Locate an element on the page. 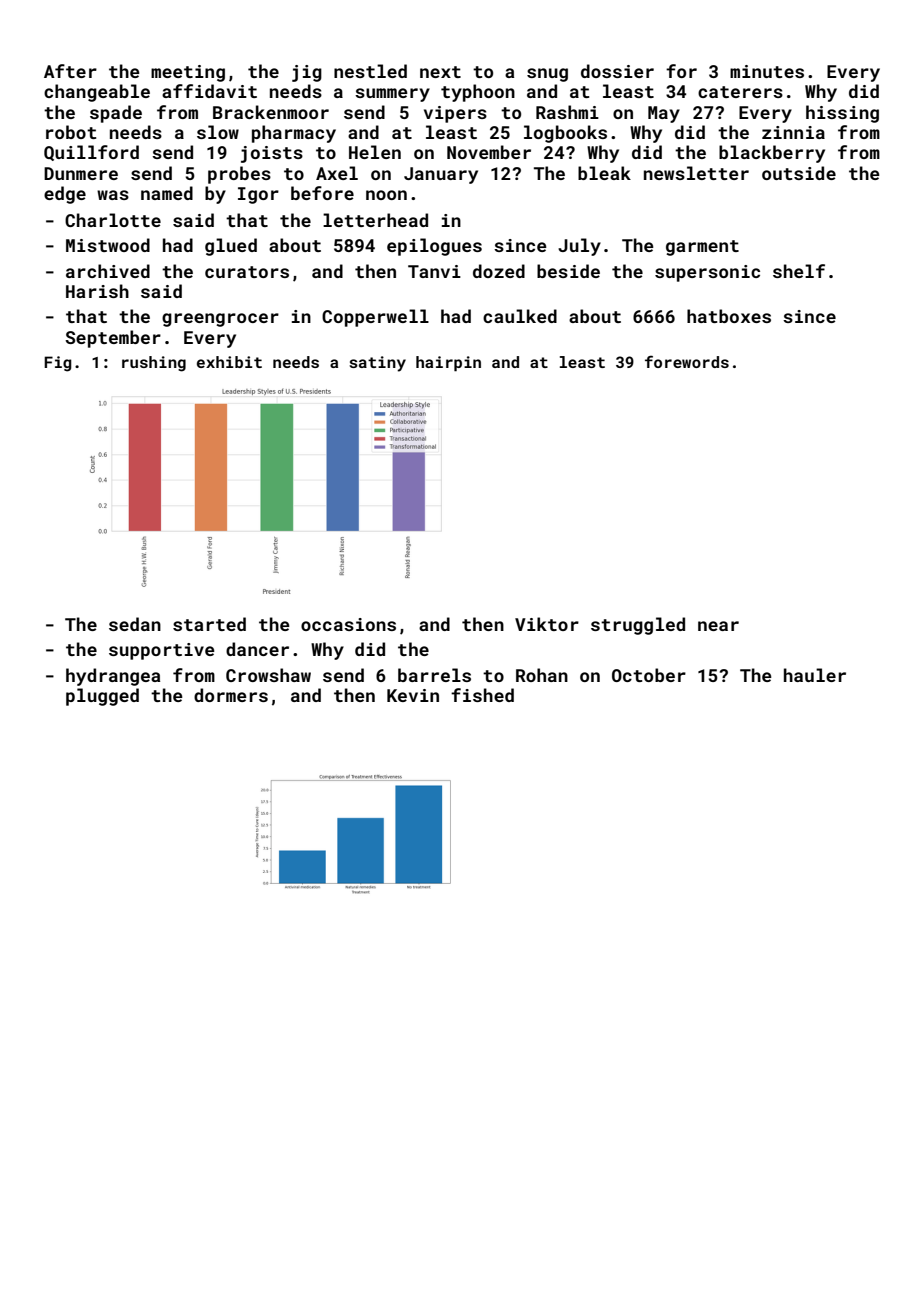  curators is located at coordinates (247, 272).
